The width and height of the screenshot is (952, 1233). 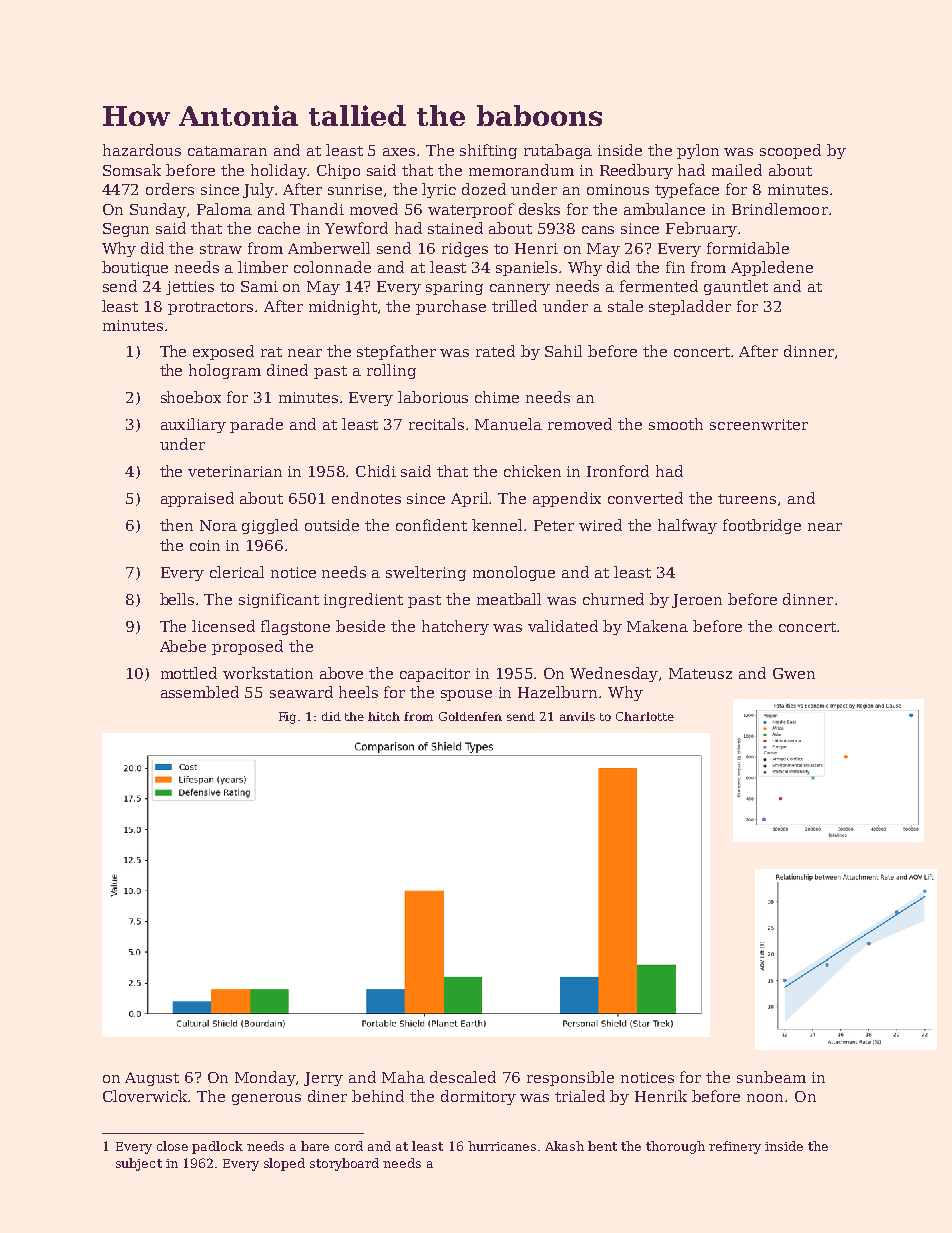 What do you see at coordinates (790, 151) in the screenshot?
I see `scooped` at bounding box center [790, 151].
